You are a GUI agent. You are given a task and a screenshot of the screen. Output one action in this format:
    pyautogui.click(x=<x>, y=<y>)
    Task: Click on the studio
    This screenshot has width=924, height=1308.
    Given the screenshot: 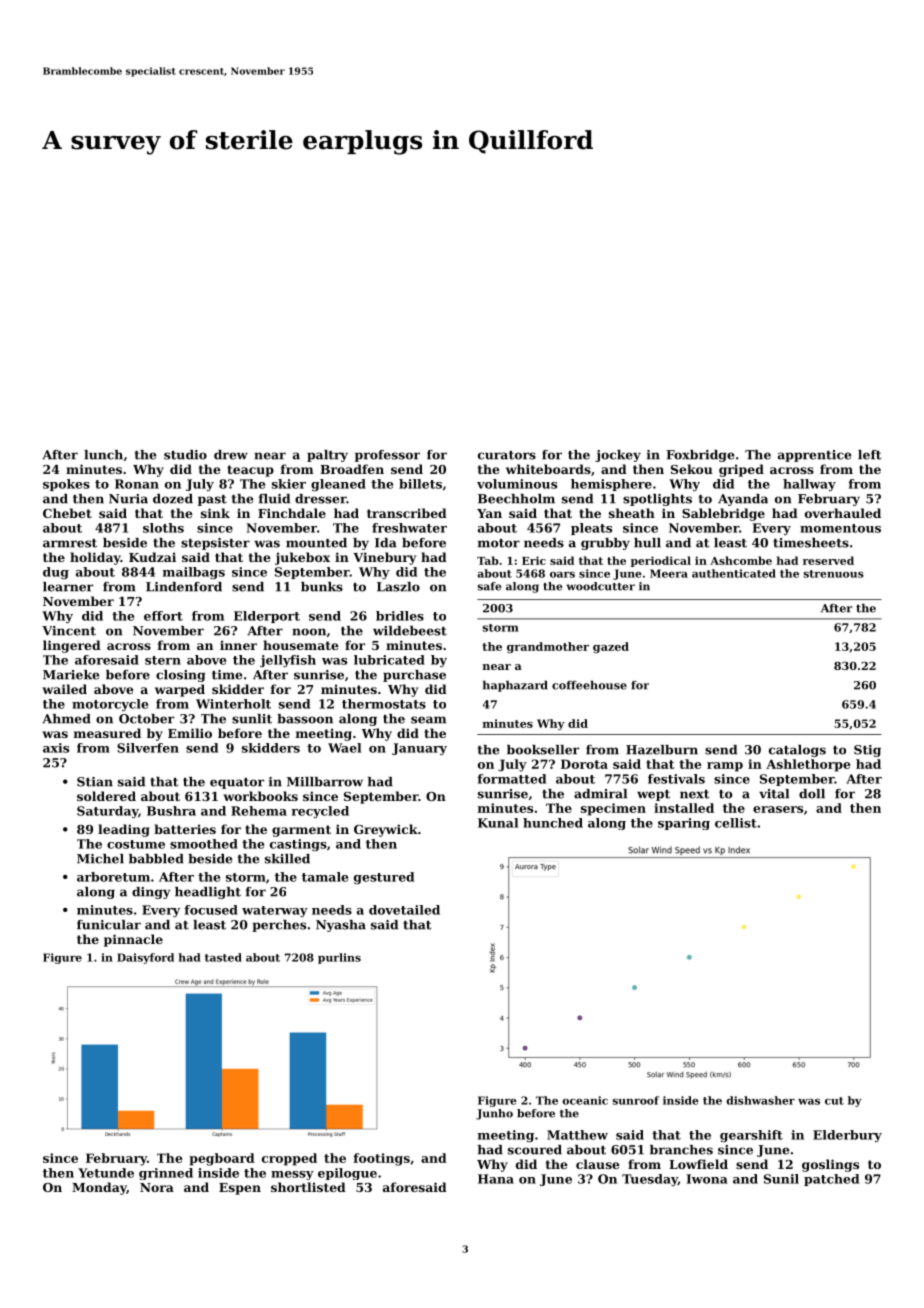 What is the action you would take?
    pyautogui.click(x=185, y=455)
